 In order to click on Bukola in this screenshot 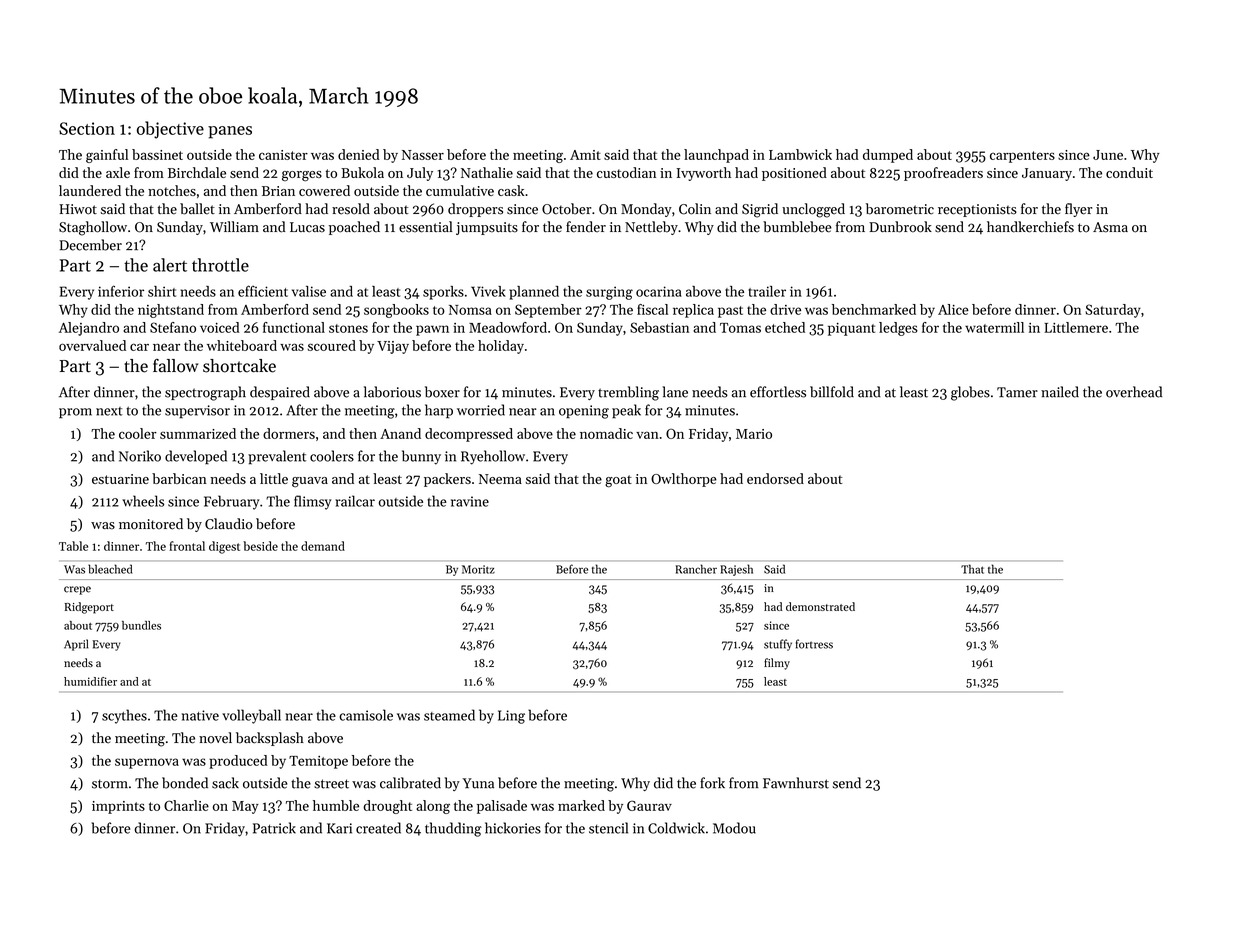, I will do `click(362, 172)`.
